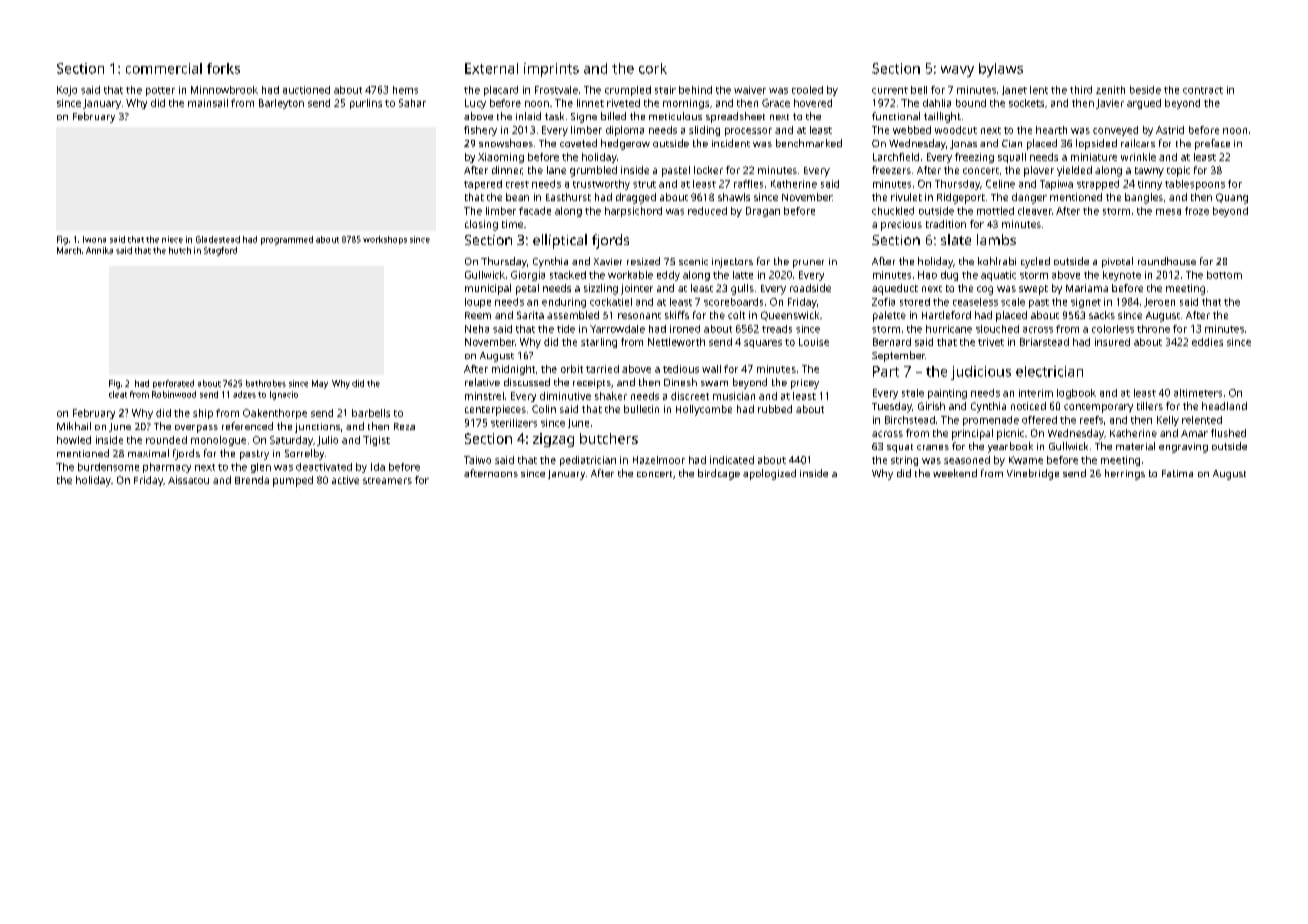 The image size is (1308, 924). Describe the element at coordinates (118, 394) in the document. I see `cleat` at that location.
